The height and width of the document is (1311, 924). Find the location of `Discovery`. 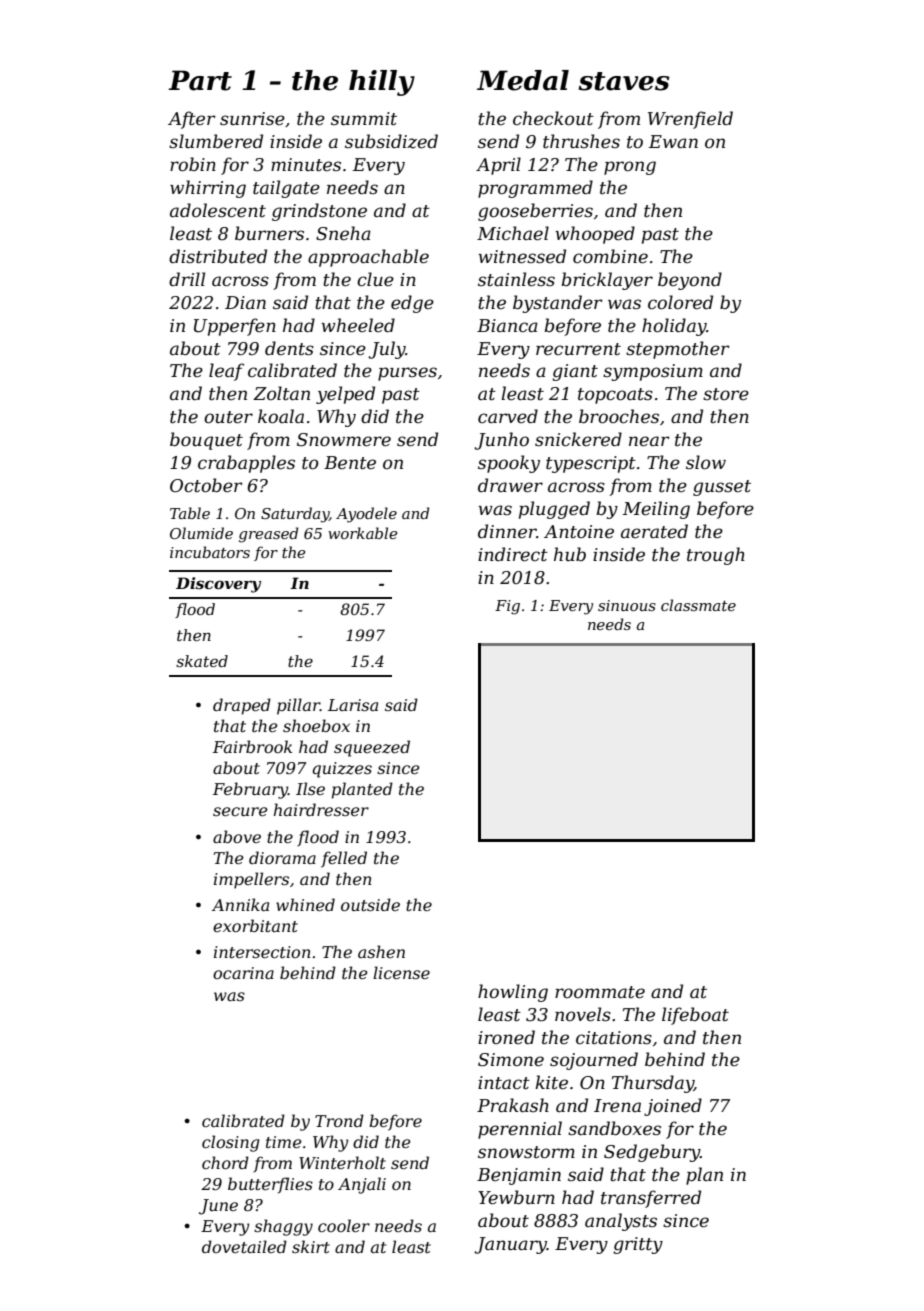

Discovery is located at coordinates (218, 585).
